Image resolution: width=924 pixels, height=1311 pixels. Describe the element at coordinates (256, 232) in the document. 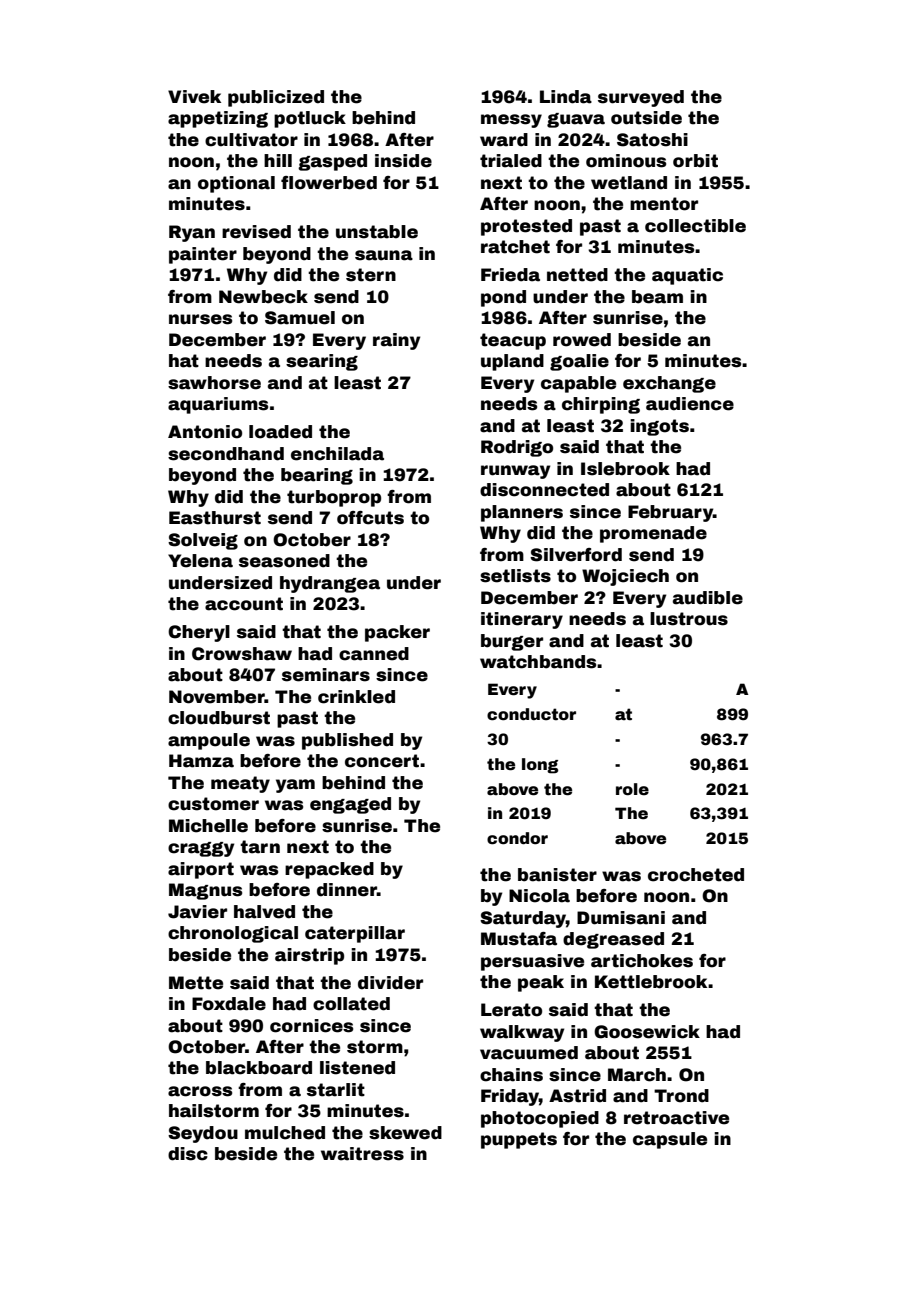

I see `revised` at that location.
